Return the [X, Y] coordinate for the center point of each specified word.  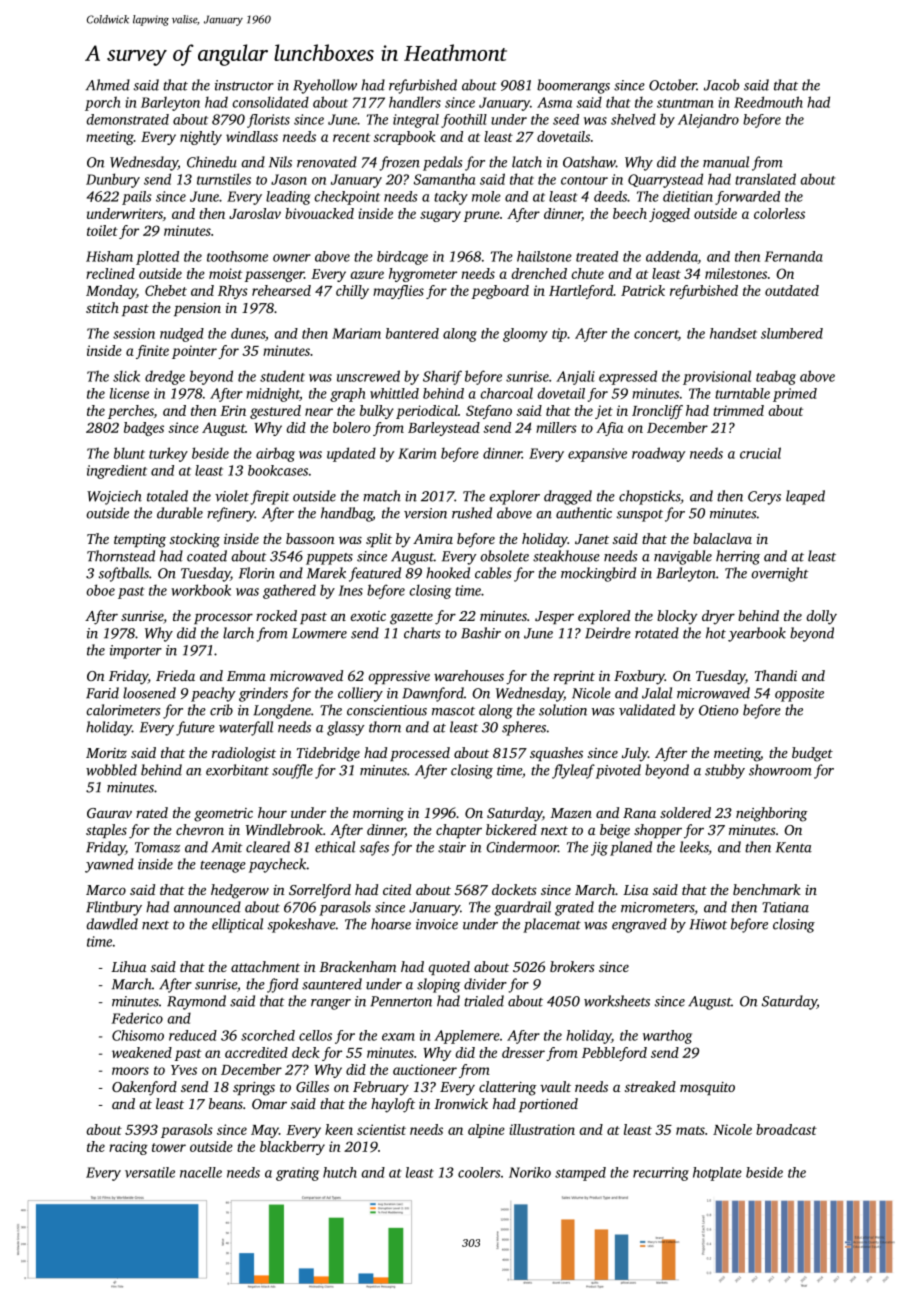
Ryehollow [325, 86]
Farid [102, 693]
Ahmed [108, 85]
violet [232, 496]
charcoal [507, 393]
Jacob [721, 85]
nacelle [201, 1172]
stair [452, 847]
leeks [694, 848]
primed [795, 395]
